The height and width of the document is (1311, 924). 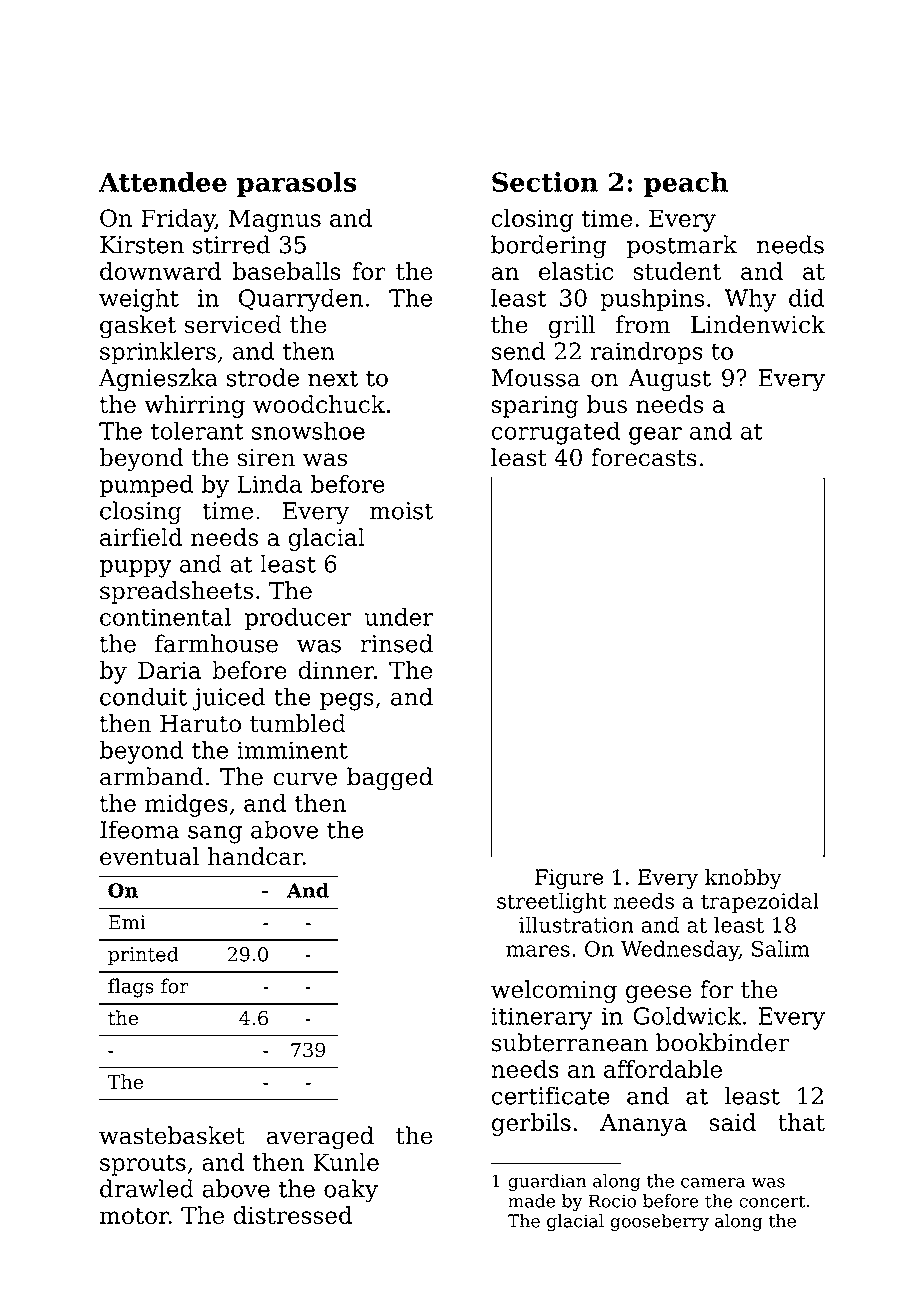 What do you see at coordinates (301, 300) in the document?
I see `Quarryden` at bounding box center [301, 300].
